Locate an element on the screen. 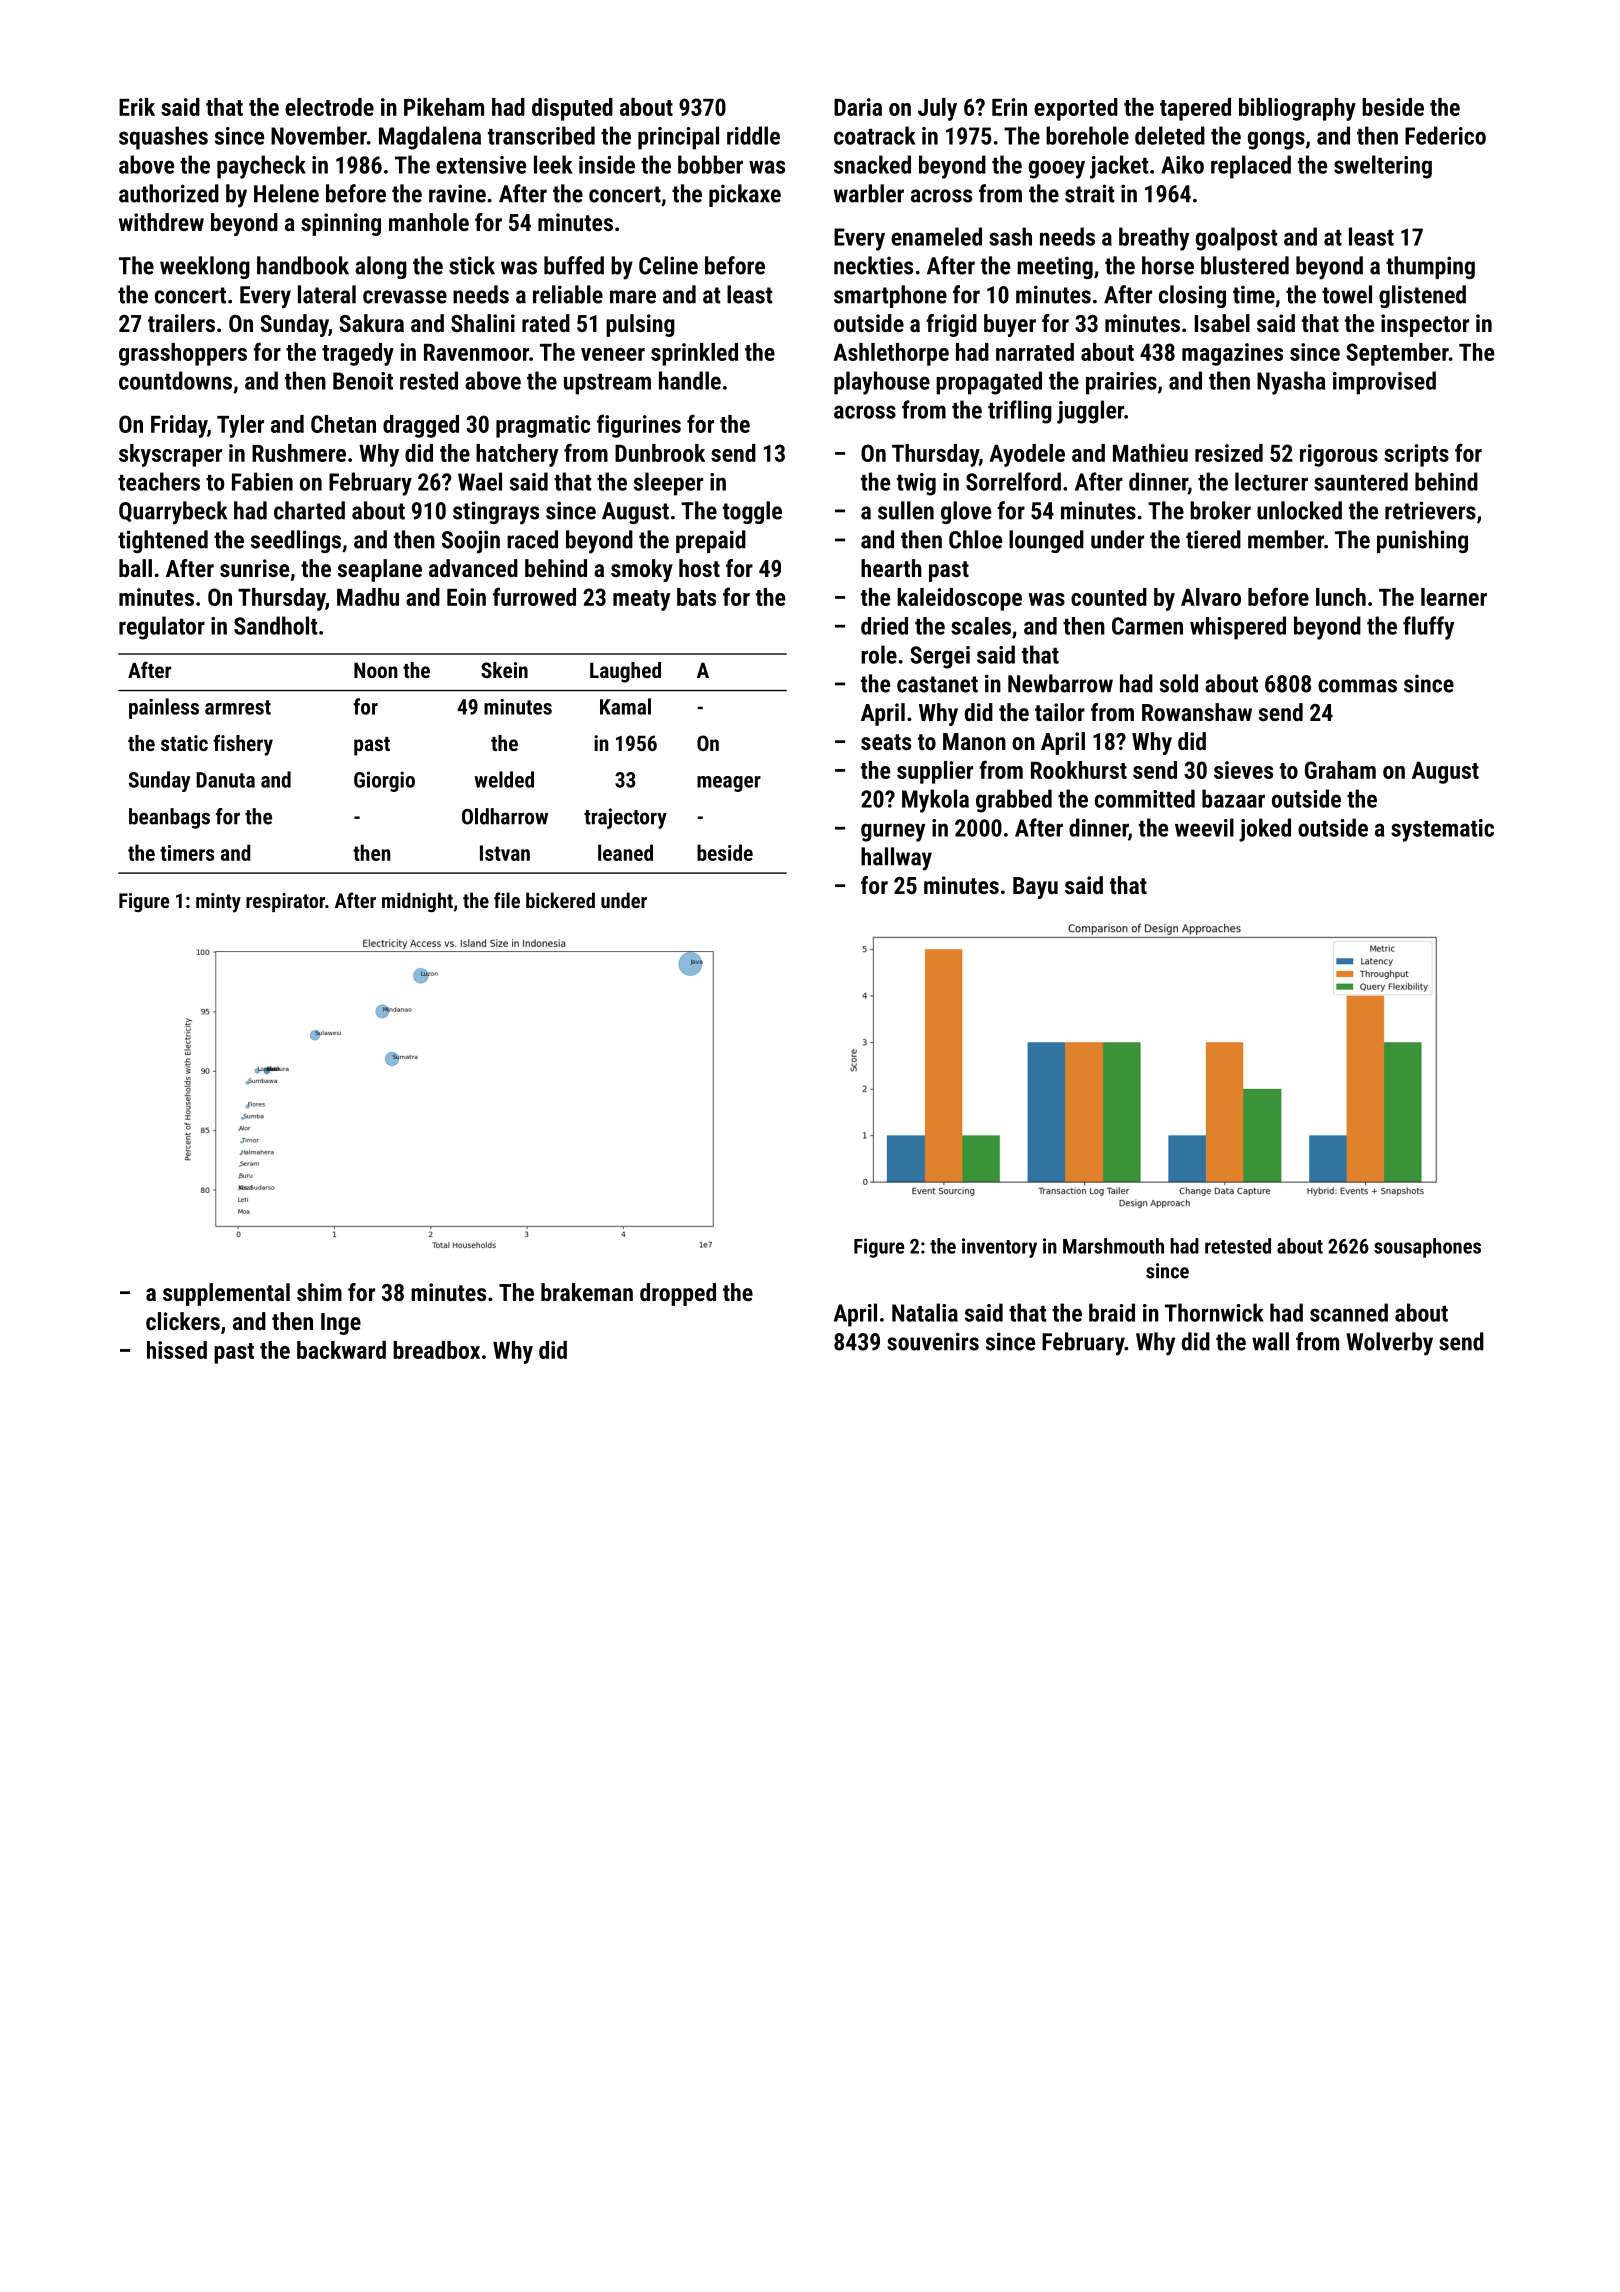 The height and width of the screenshot is (2292, 1620). weeklong is located at coordinates (205, 267).
